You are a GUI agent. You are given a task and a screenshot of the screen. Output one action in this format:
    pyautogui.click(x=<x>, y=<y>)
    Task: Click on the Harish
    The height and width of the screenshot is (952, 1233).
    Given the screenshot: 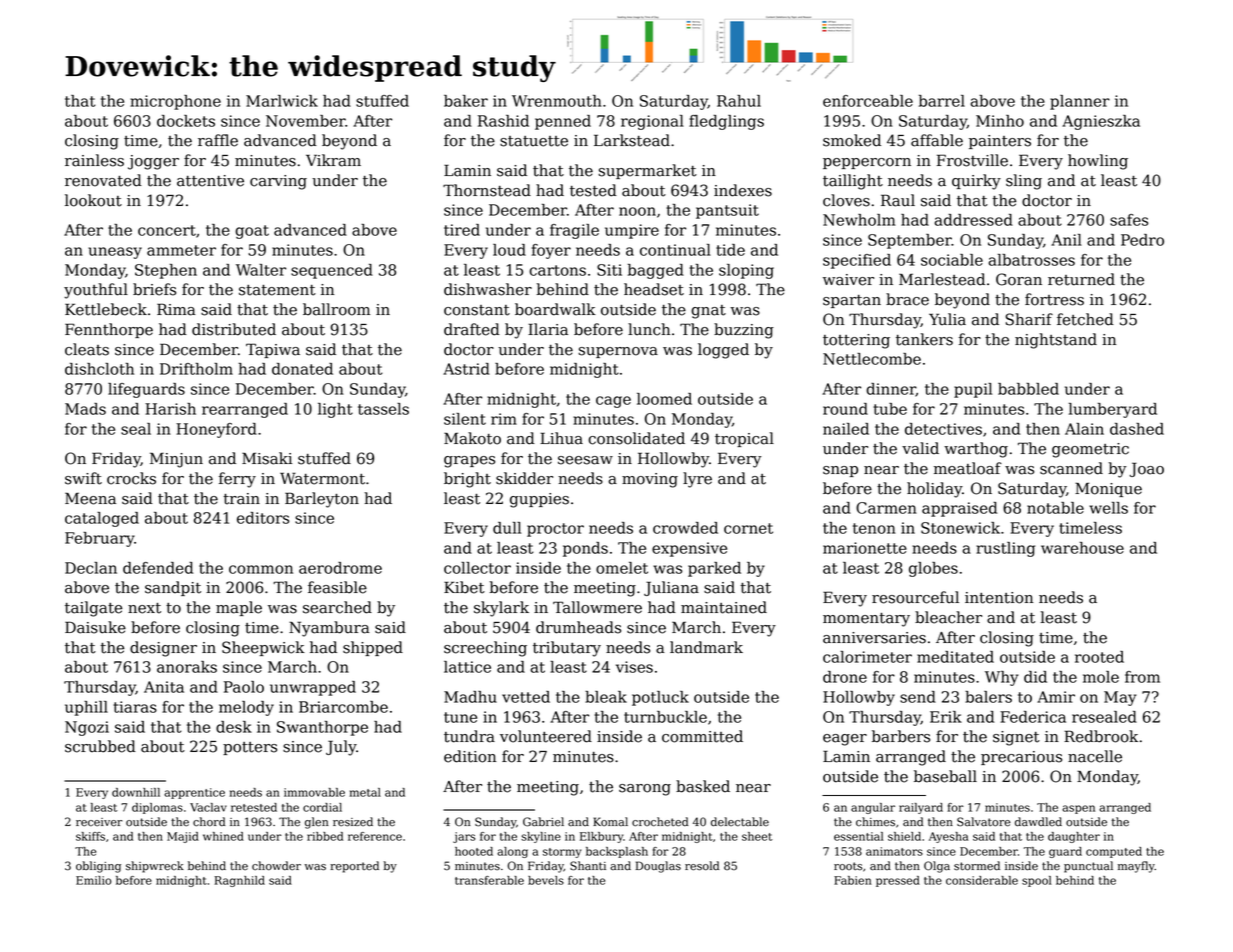 What is the action you would take?
    pyautogui.click(x=170, y=409)
